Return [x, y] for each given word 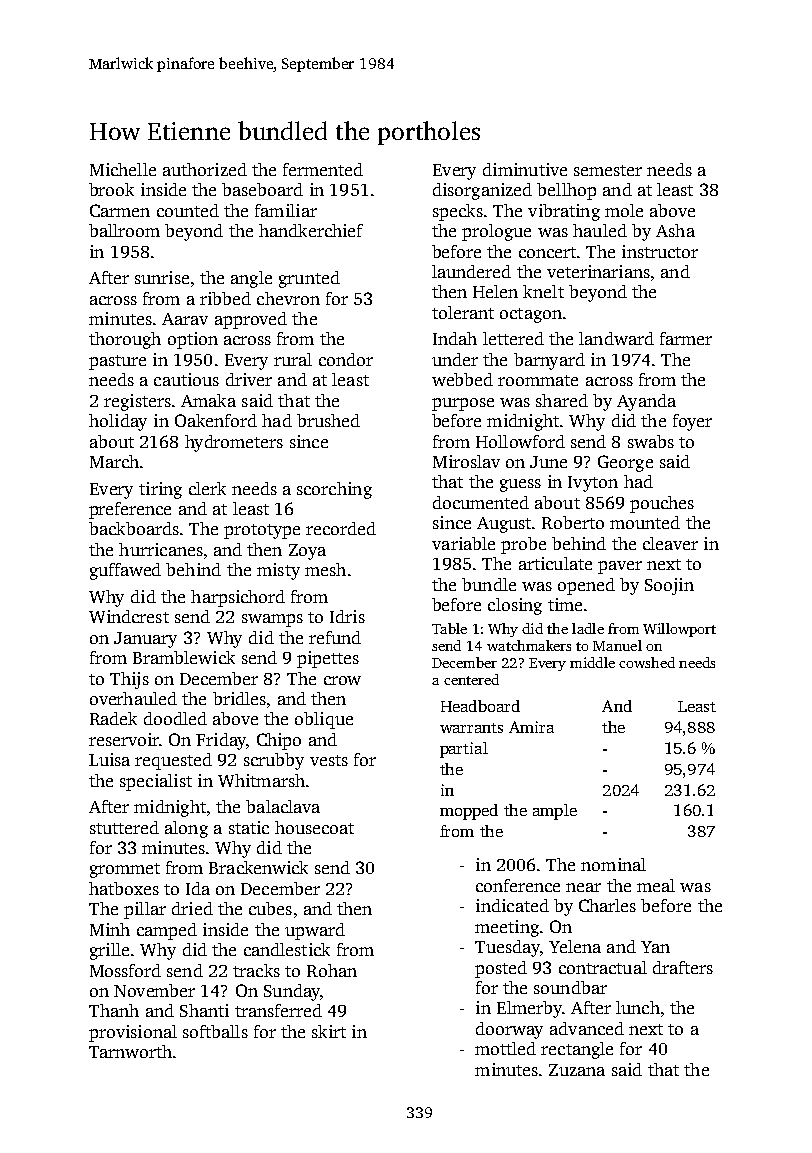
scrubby [274, 761]
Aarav [185, 319]
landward [616, 338]
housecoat [314, 827]
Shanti [204, 1010]
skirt [329, 1031]
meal [656, 885]
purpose [463, 404]
